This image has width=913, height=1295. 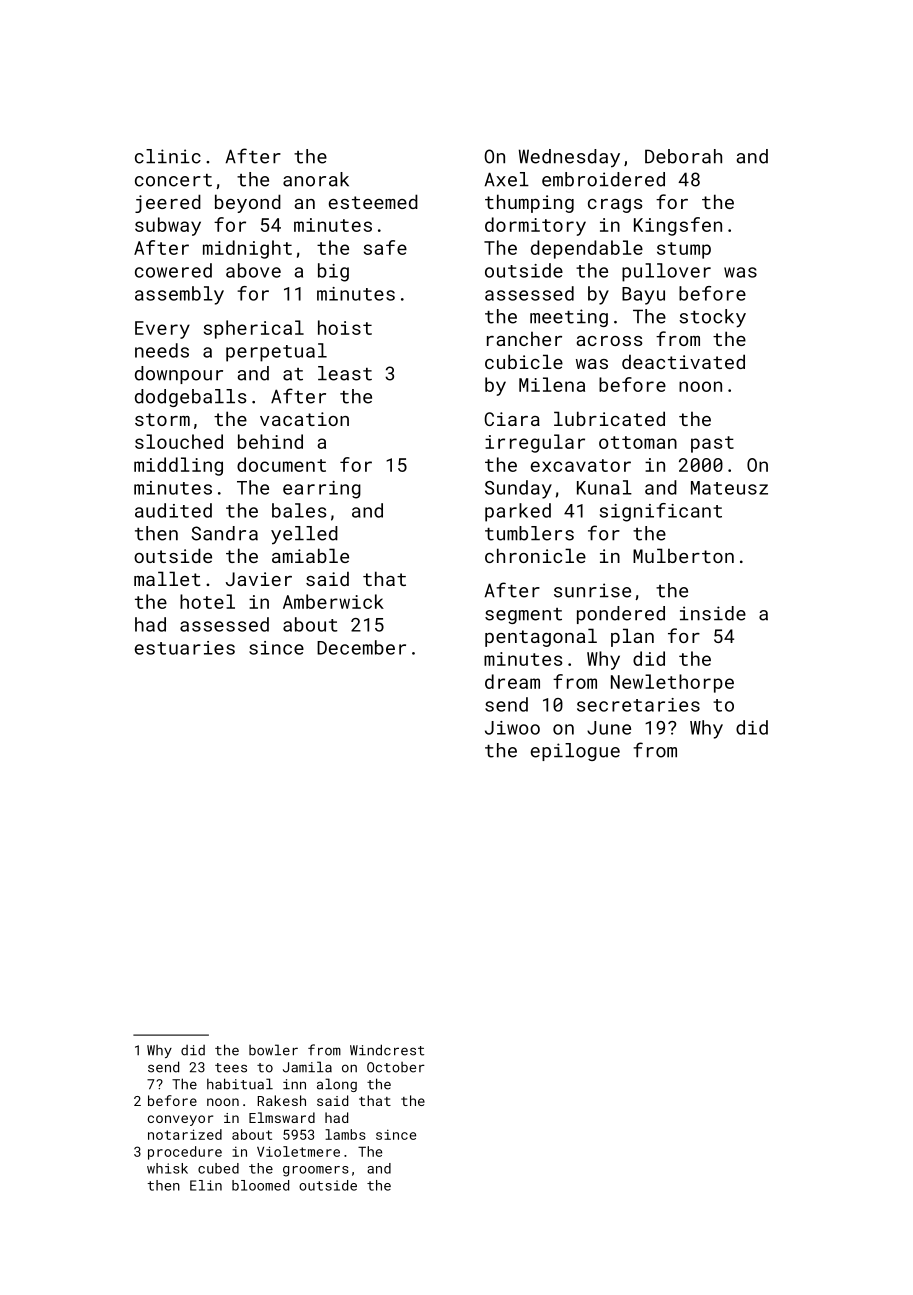 What do you see at coordinates (206, 1185) in the image?
I see `Elin` at bounding box center [206, 1185].
